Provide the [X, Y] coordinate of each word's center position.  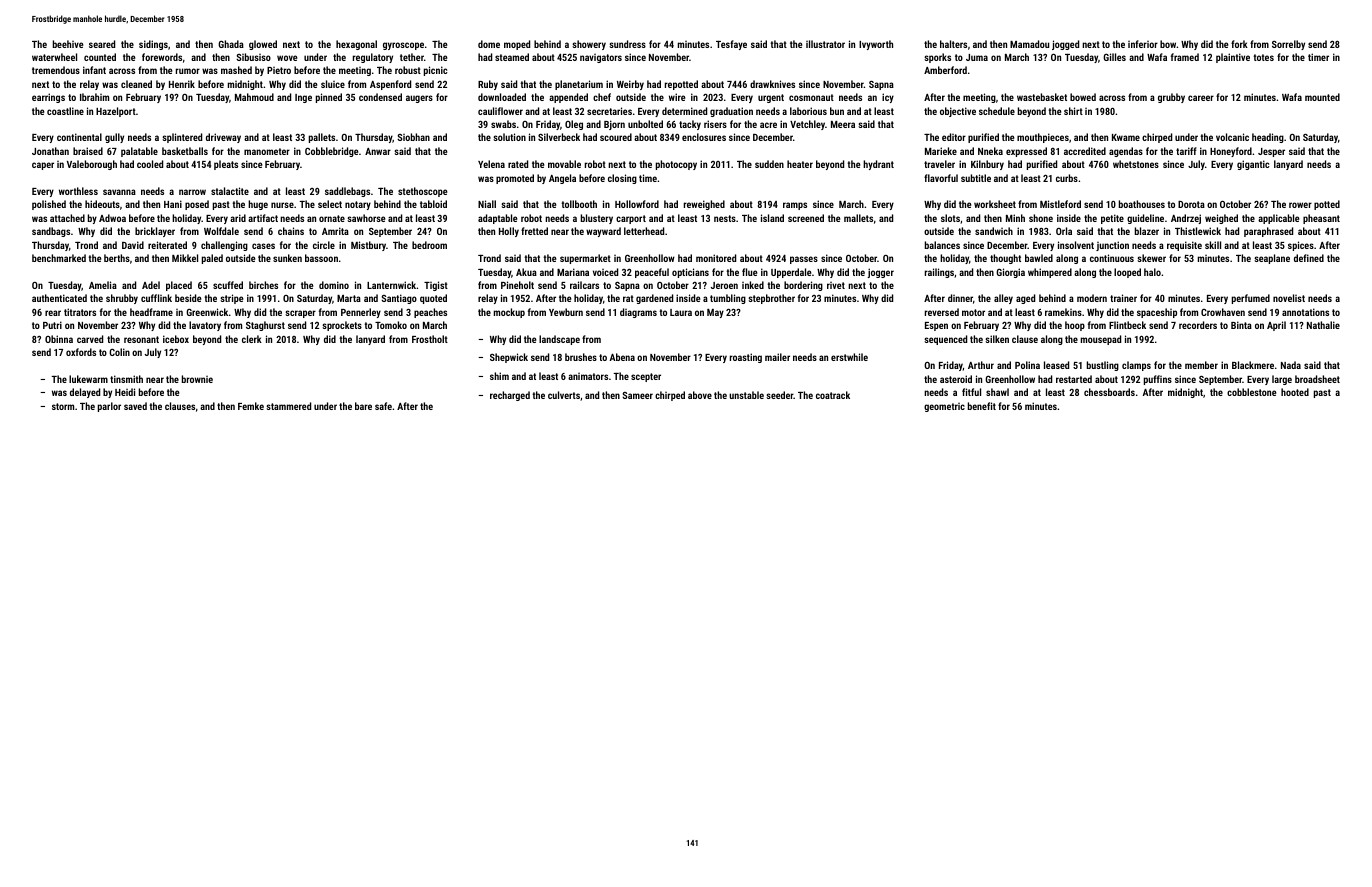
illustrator [825, 44]
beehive [68, 44]
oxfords [81, 352]
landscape [559, 340]
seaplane [1272, 259]
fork [1239, 44]
